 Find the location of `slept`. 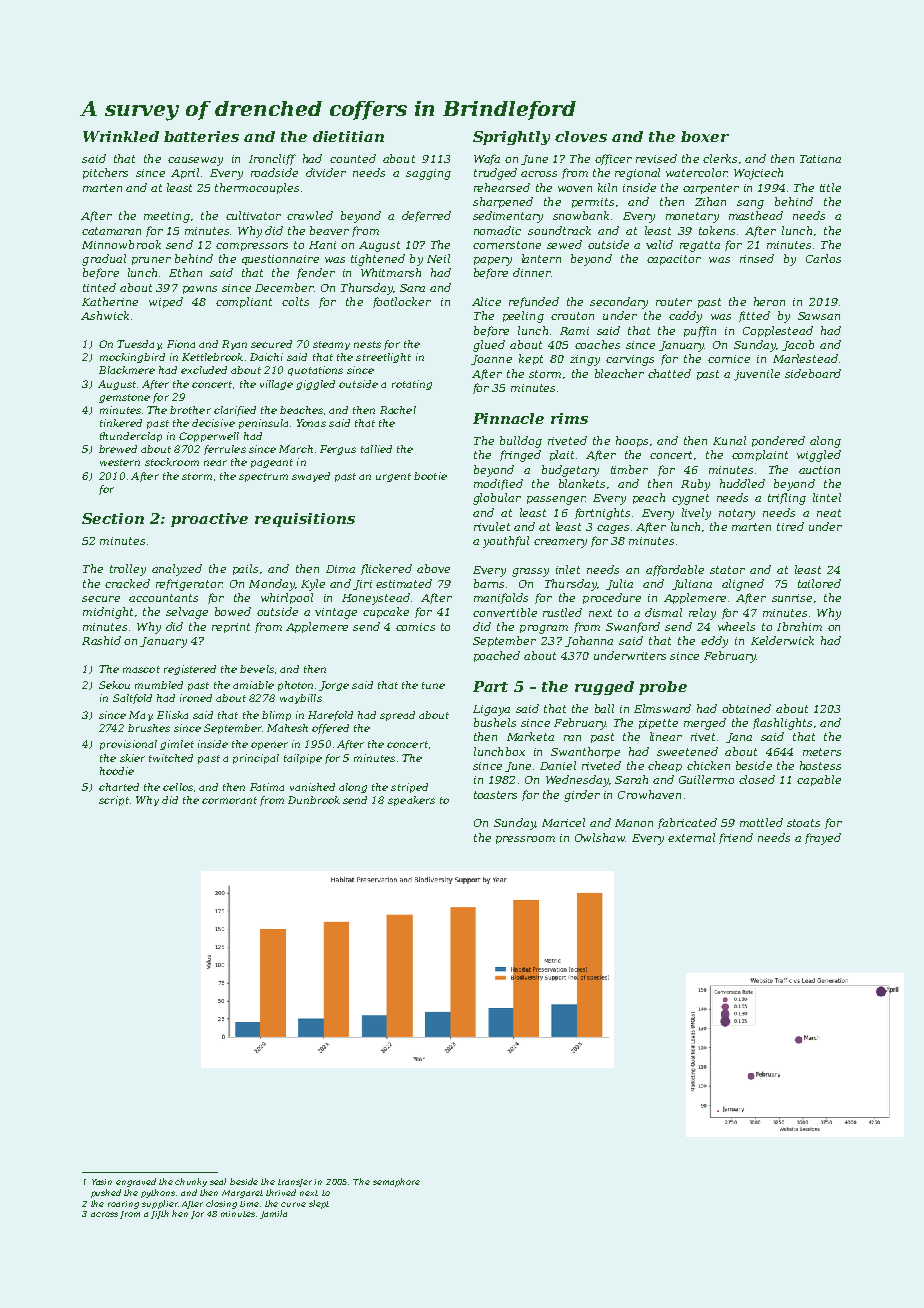

slept is located at coordinates (319, 1204).
